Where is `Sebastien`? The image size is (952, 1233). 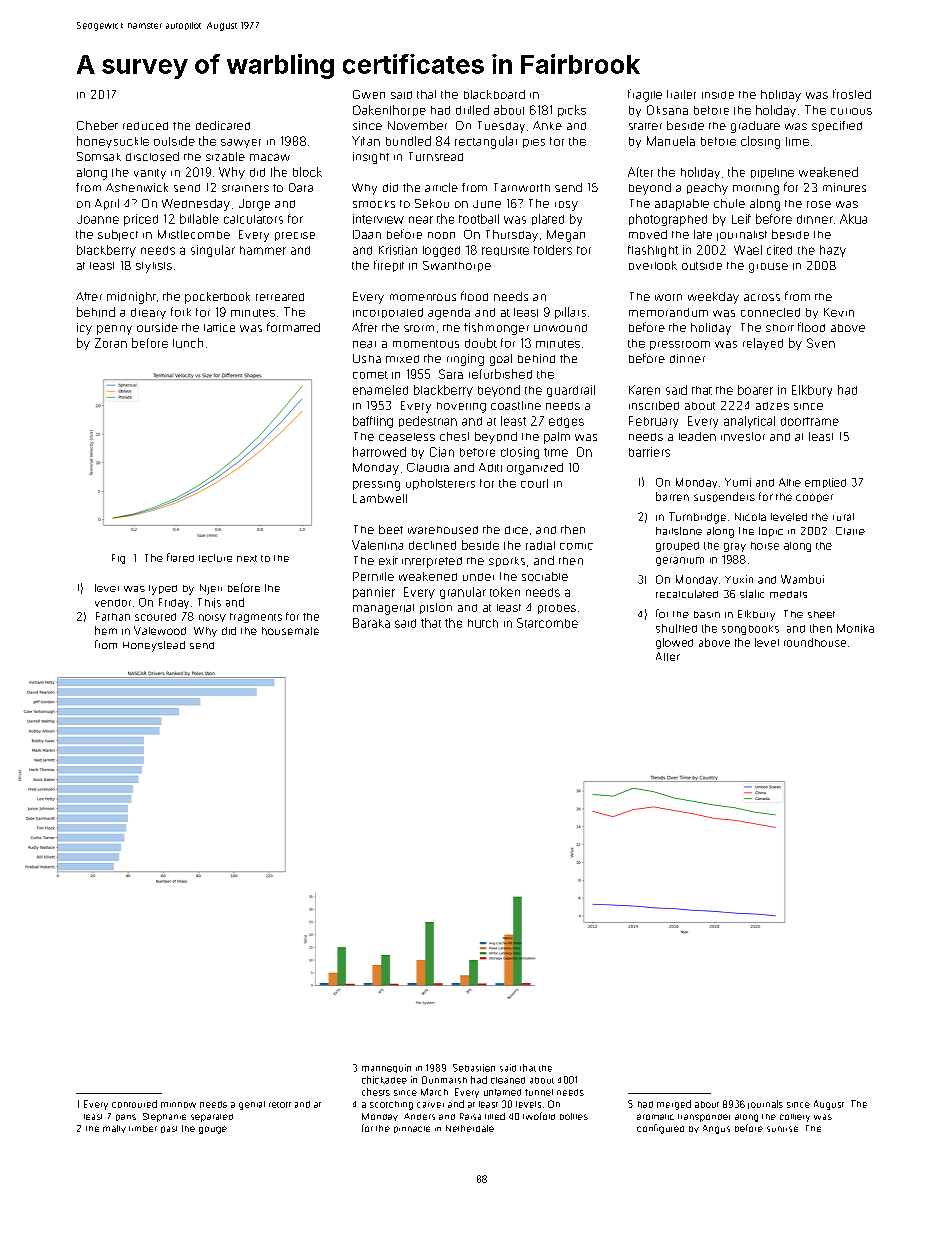
Sebastien is located at coordinates (474, 1068).
